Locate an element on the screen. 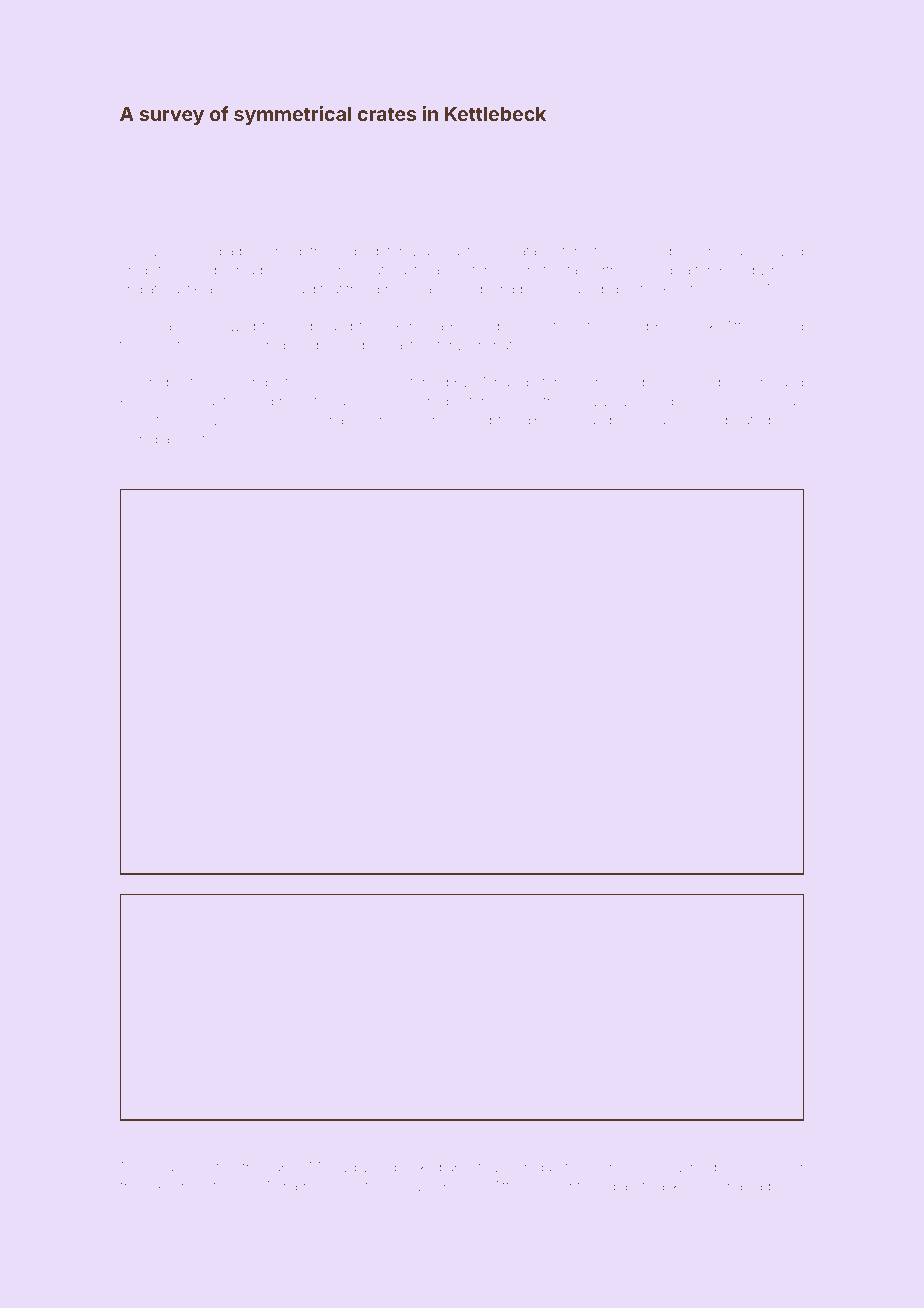 This screenshot has width=924, height=1308. daydreamed is located at coordinates (667, 475).
